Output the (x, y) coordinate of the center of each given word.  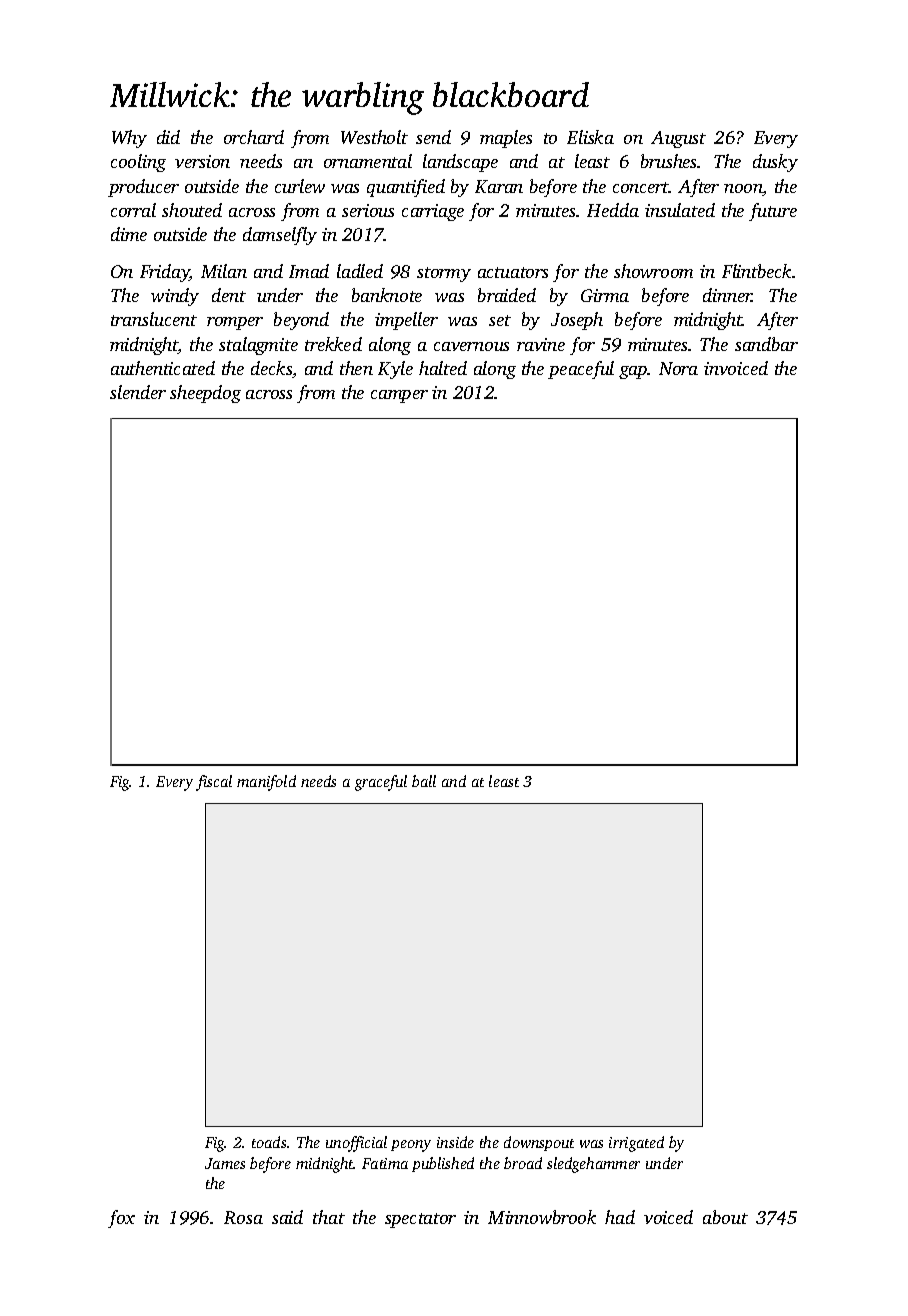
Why (129, 139)
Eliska (590, 137)
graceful (381, 783)
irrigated (636, 1144)
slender (138, 392)
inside (455, 1142)
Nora (678, 368)
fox (121, 1219)
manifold (266, 783)
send (433, 137)
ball (424, 781)
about (725, 1217)
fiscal (214, 783)
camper (399, 396)
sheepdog (205, 394)
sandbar (766, 344)
